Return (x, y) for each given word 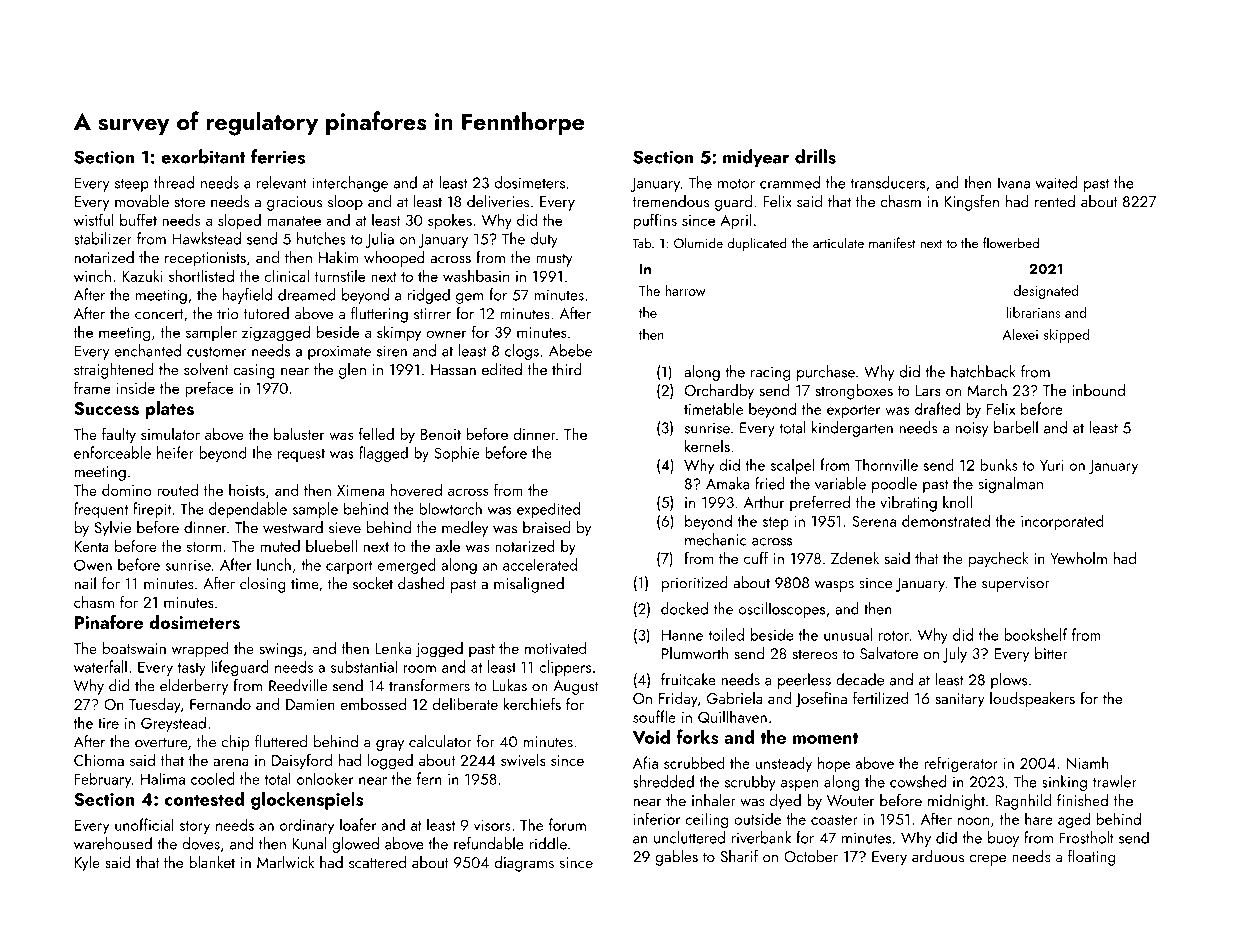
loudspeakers (1032, 700)
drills (815, 156)
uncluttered (689, 837)
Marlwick (285, 862)
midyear (756, 158)
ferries (278, 156)
